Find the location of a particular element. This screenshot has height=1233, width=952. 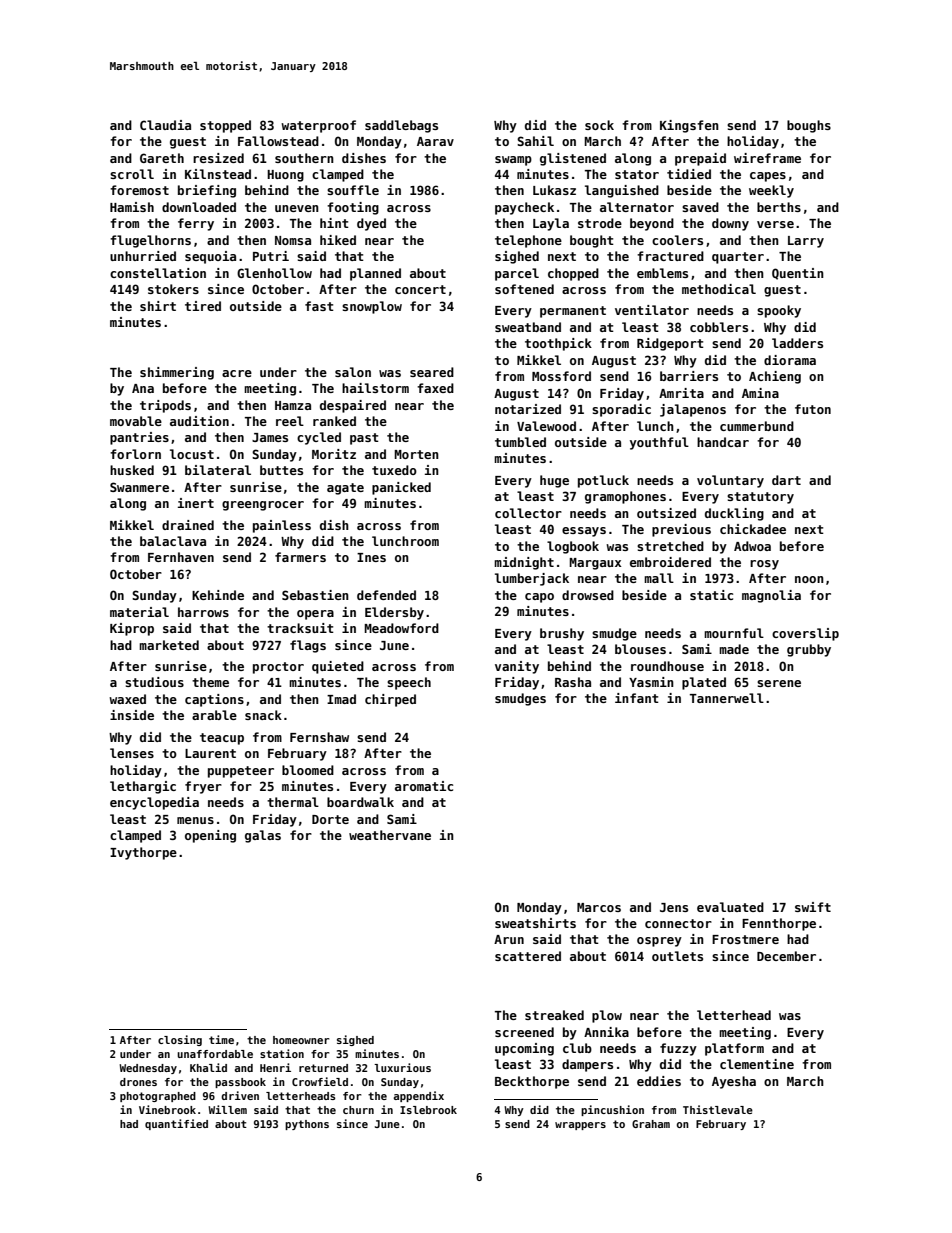

saddlebags is located at coordinates (401, 126).
